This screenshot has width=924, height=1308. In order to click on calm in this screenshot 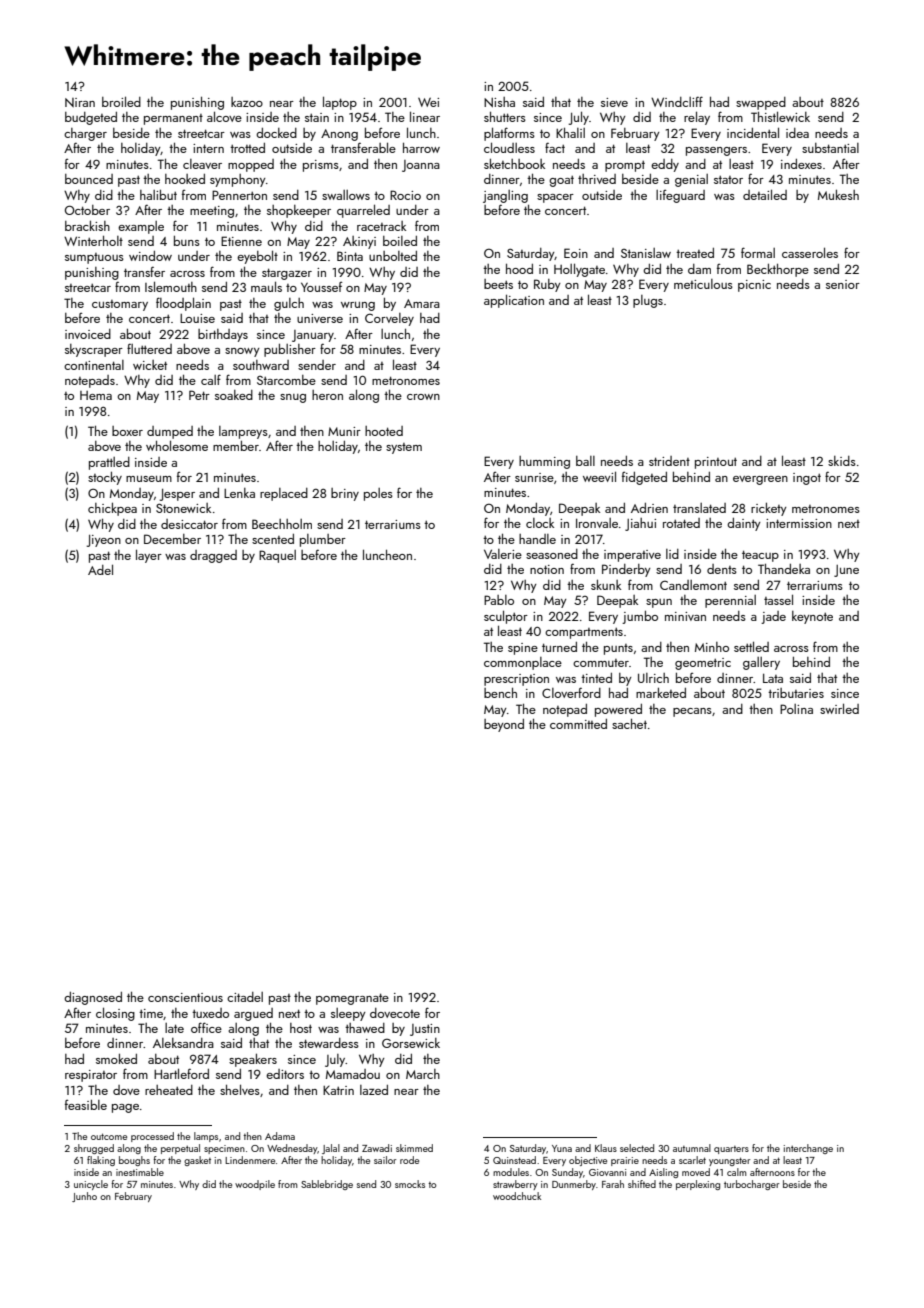, I will do `click(737, 1172)`.
